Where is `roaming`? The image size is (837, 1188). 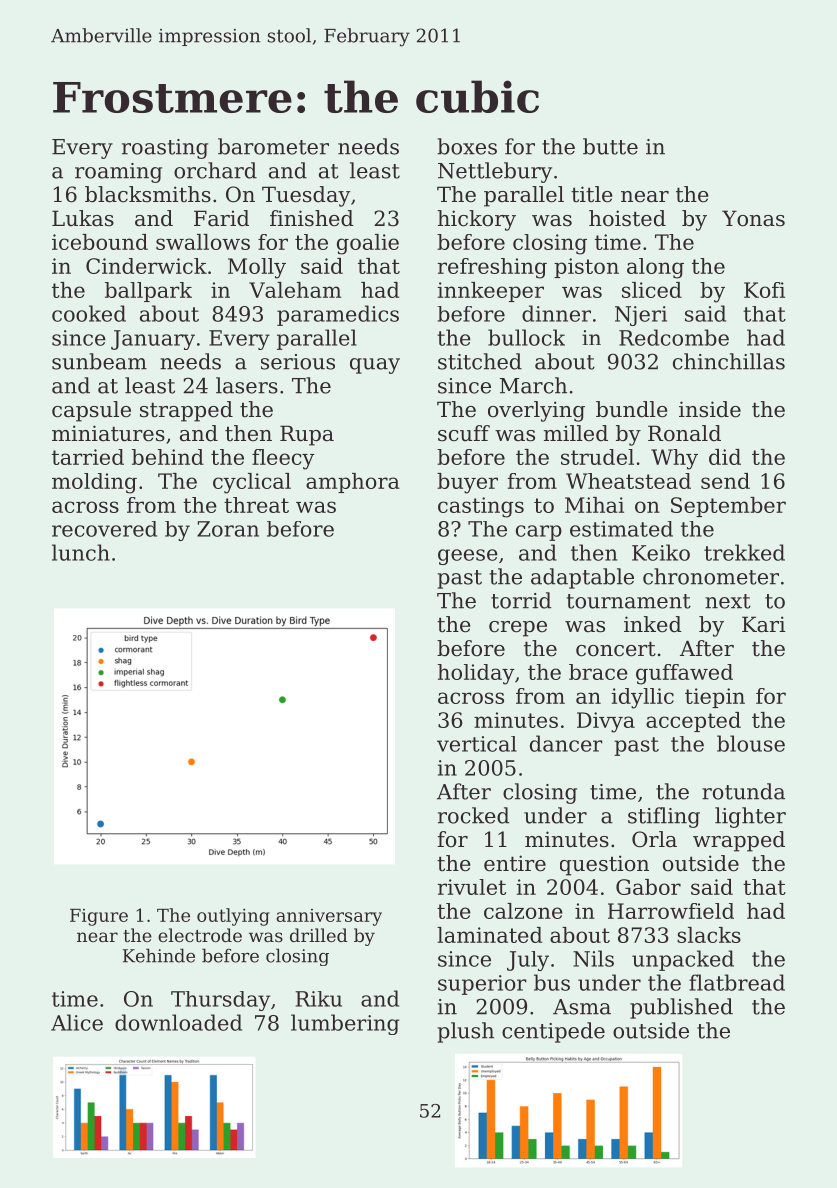
roaming is located at coordinates (118, 173).
